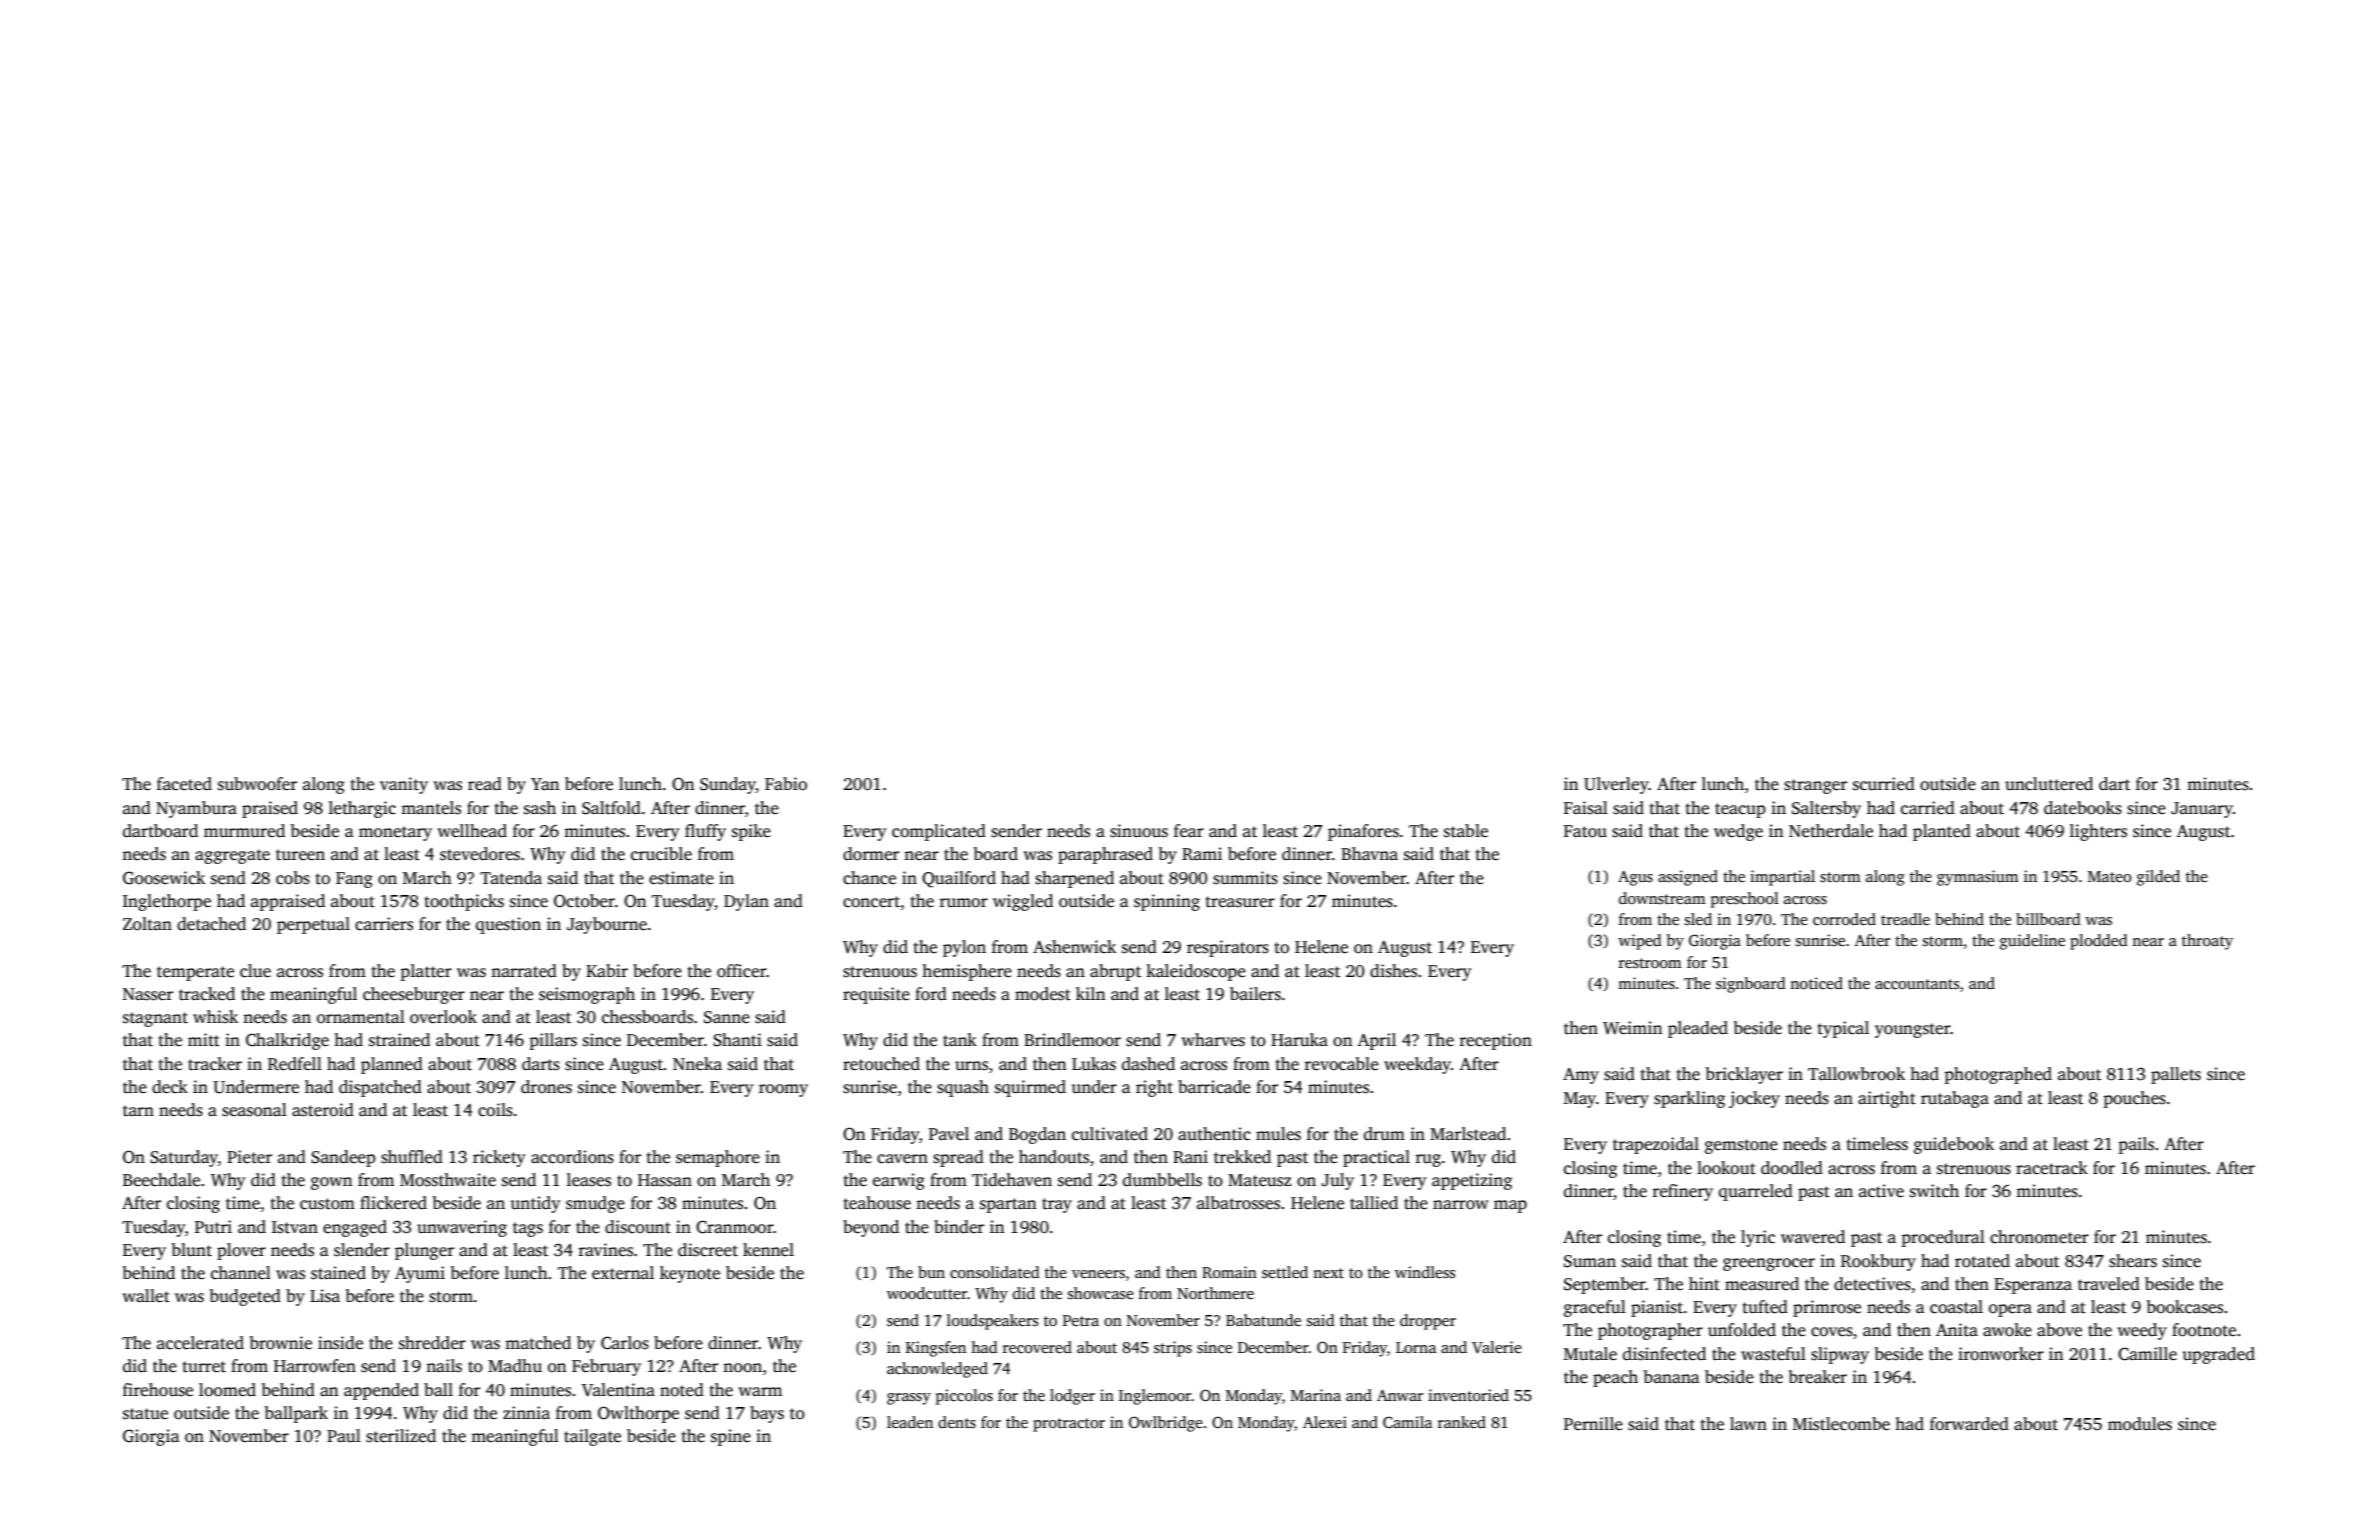  I want to click on Mistlecombe, so click(1841, 1424).
